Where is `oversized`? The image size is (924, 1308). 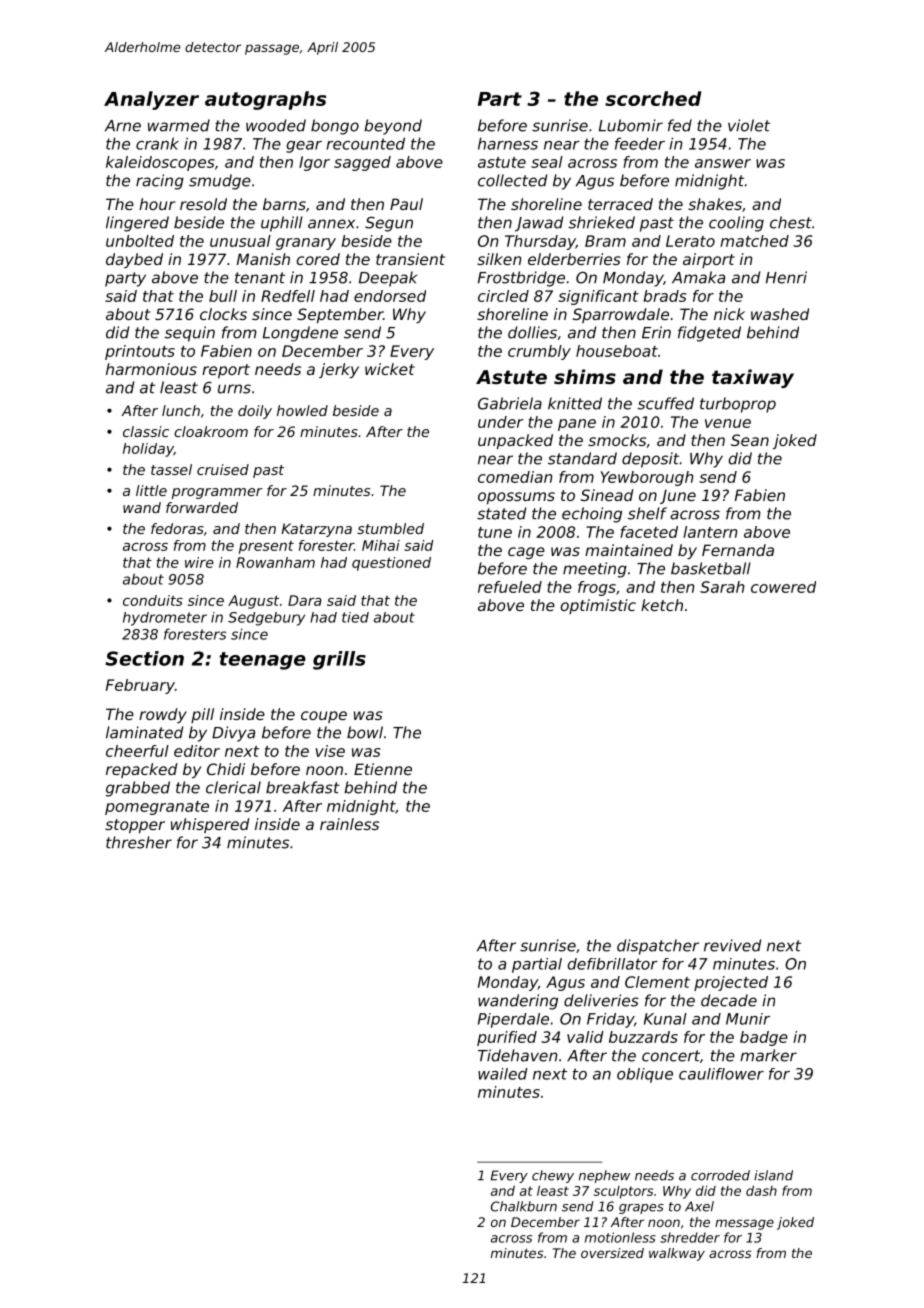
oversized is located at coordinates (612, 1253).
